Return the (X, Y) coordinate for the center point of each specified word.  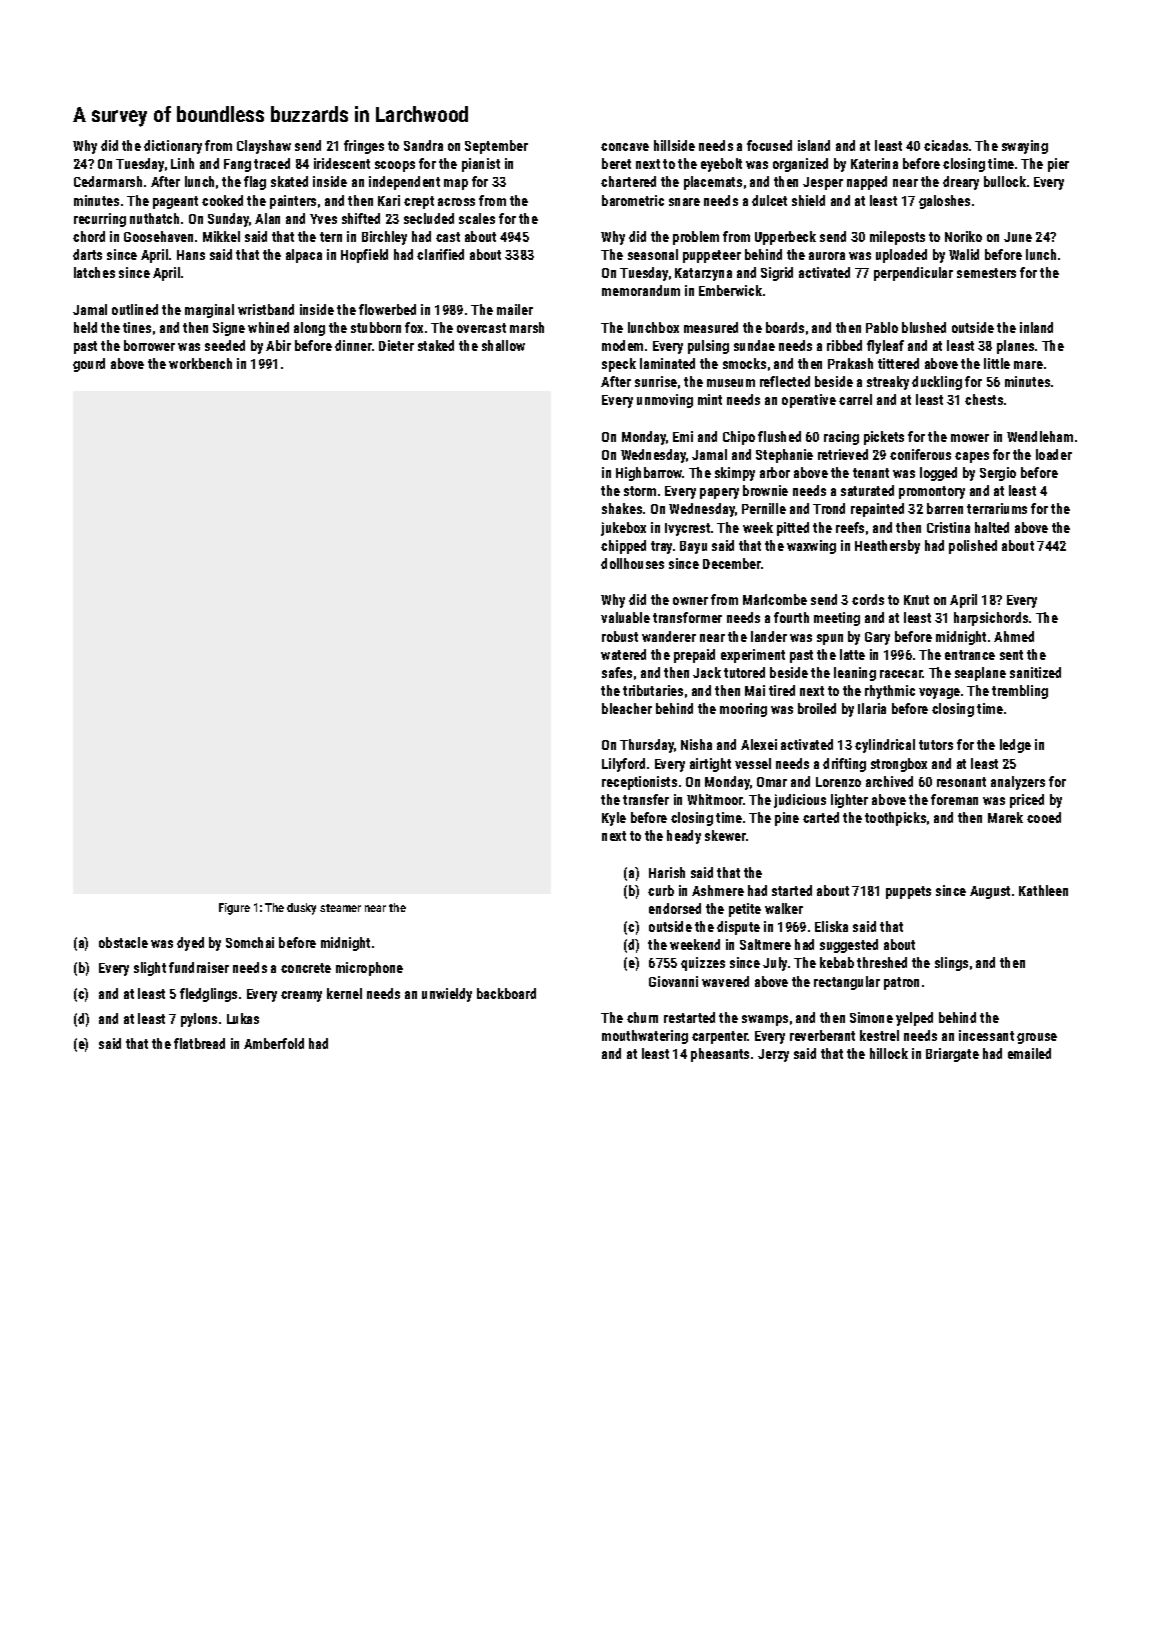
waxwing (811, 547)
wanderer (669, 636)
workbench (200, 363)
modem (622, 345)
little (997, 363)
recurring (100, 220)
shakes (622, 508)
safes (617, 672)
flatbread (199, 1043)
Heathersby (887, 547)
